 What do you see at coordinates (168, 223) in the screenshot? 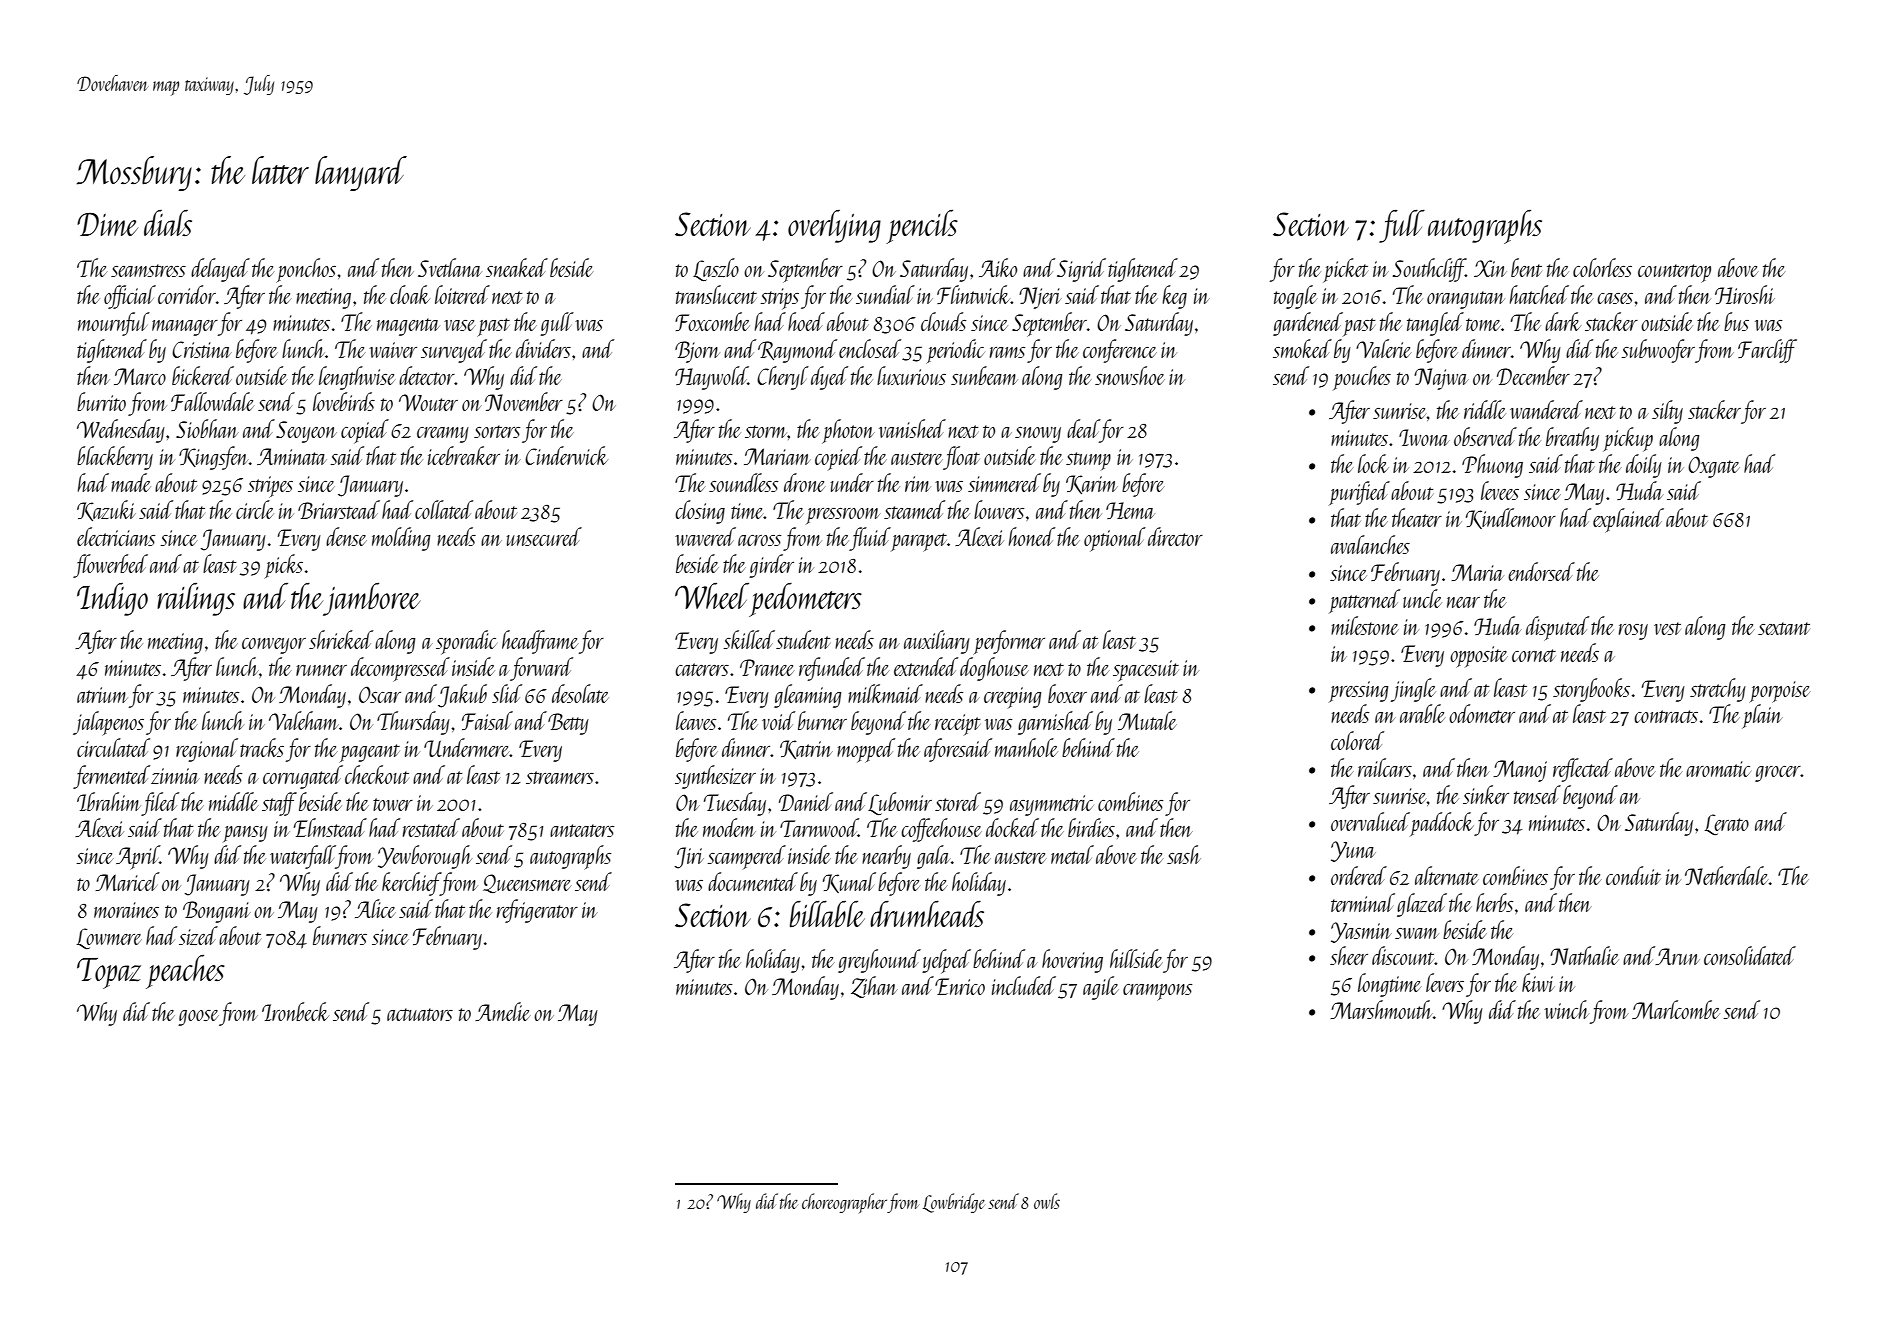
I see `dials` at bounding box center [168, 223].
